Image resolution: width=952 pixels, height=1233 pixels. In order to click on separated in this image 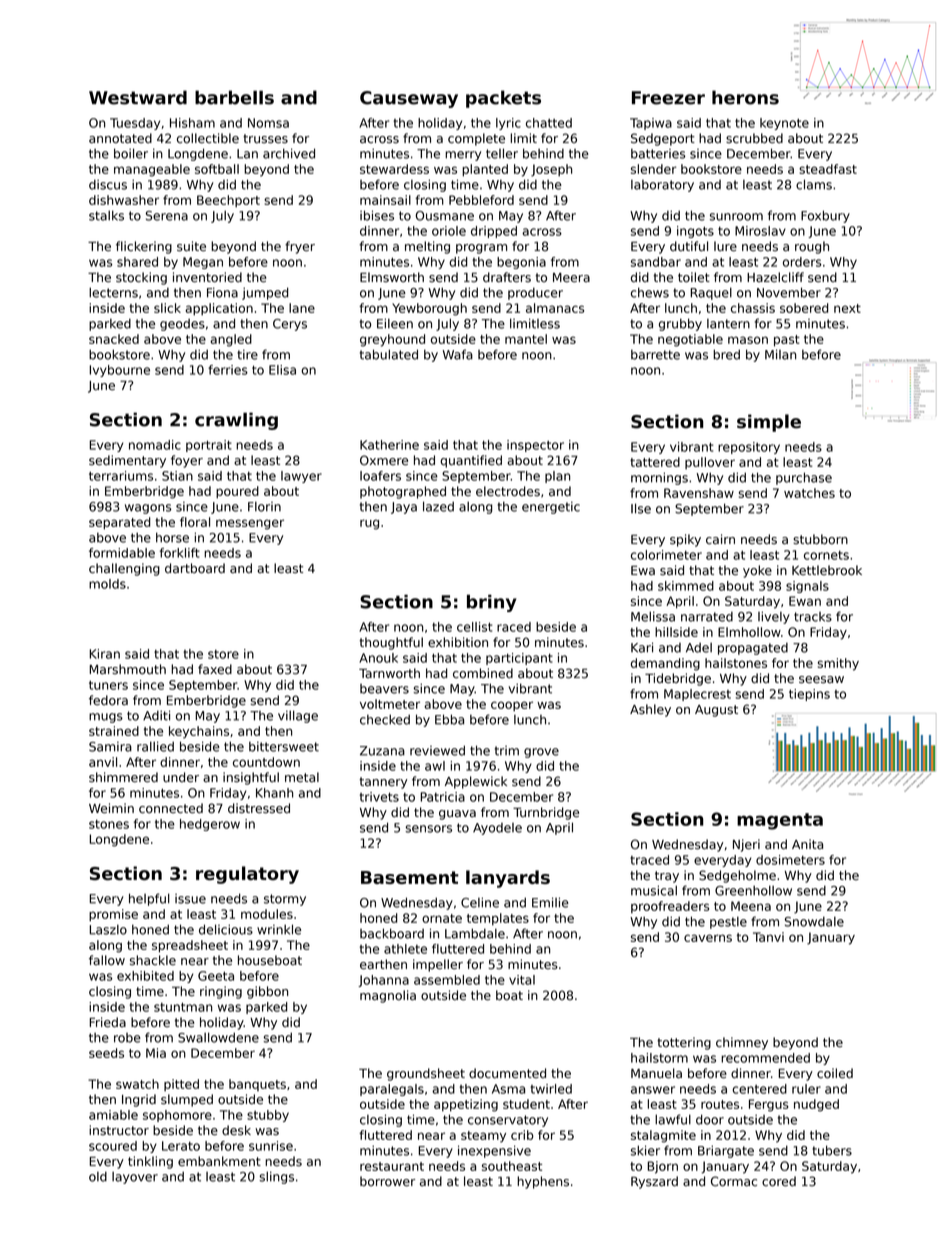, I will do `click(119, 523)`.
